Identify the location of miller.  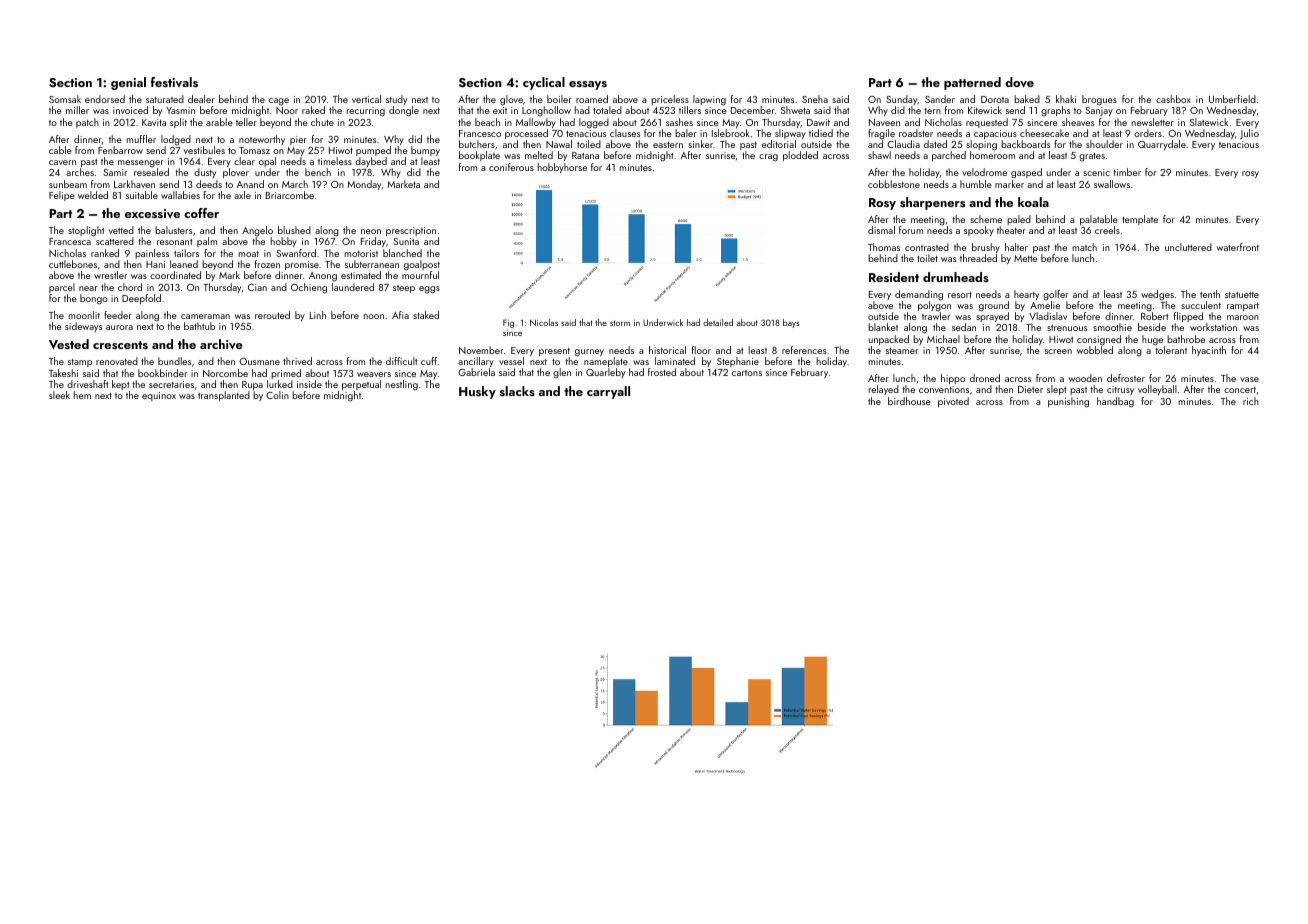
(77, 110).
